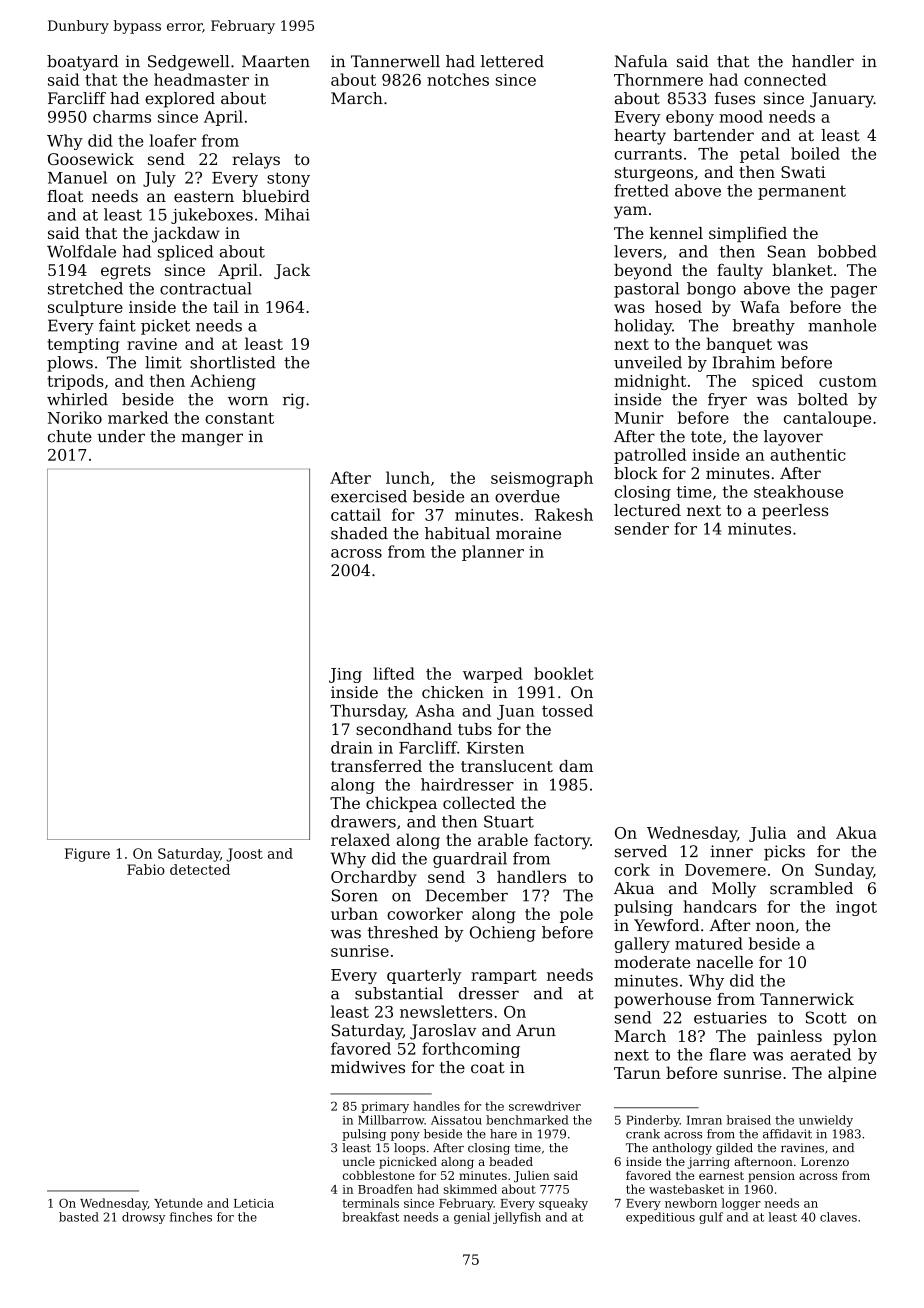 The height and width of the document is (1308, 924). I want to click on dam, so click(576, 766).
